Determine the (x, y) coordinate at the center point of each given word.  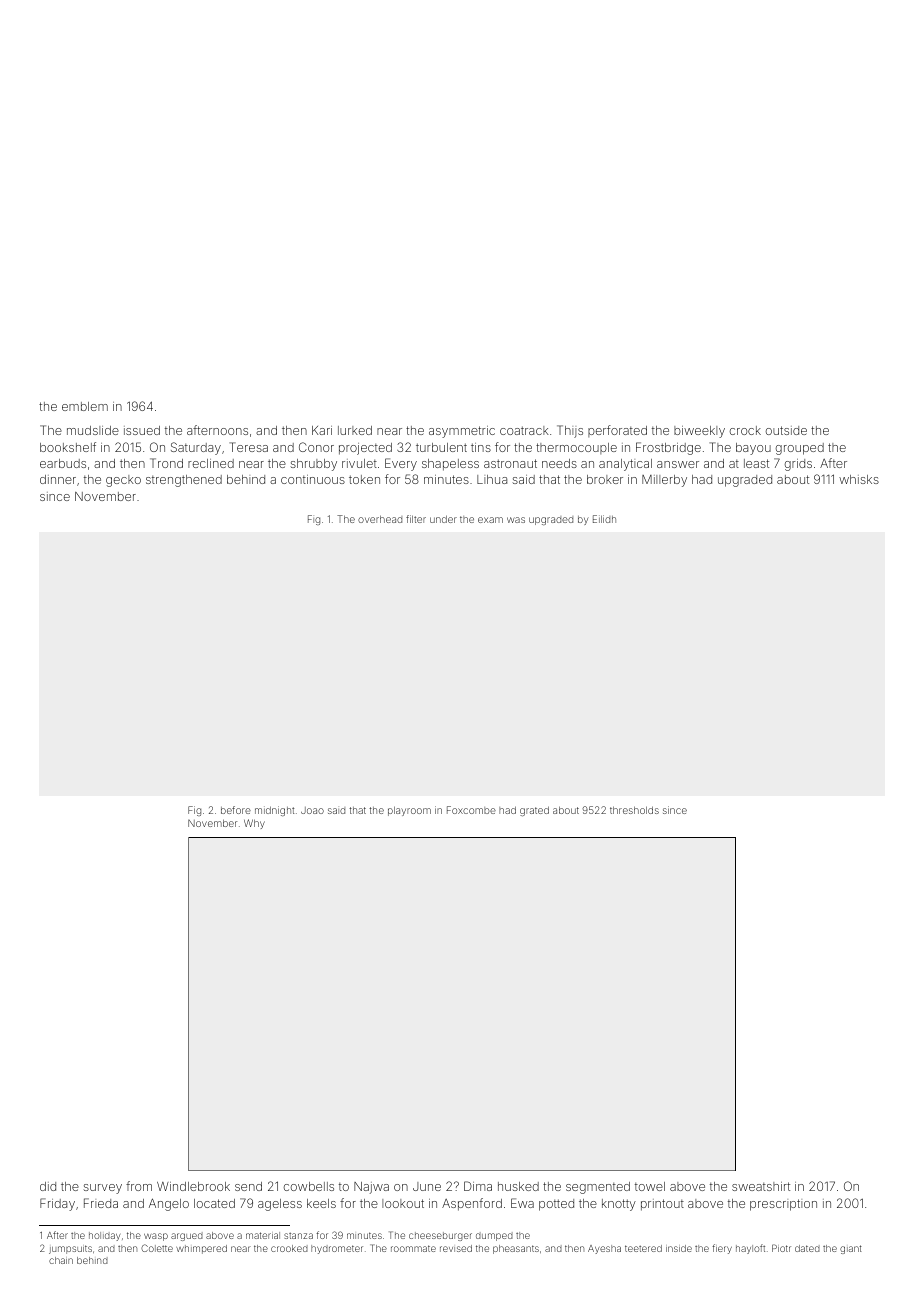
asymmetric (462, 432)
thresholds (634, 810)
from (139, 1186)
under (443, 519)
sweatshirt (761, 1186)
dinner (58, 479)
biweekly (699, 432)
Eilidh (604, 519)
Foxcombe (471, 810)
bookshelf (68, 447)
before (236, 810)
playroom (409, 811)
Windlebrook (193, 1186)
